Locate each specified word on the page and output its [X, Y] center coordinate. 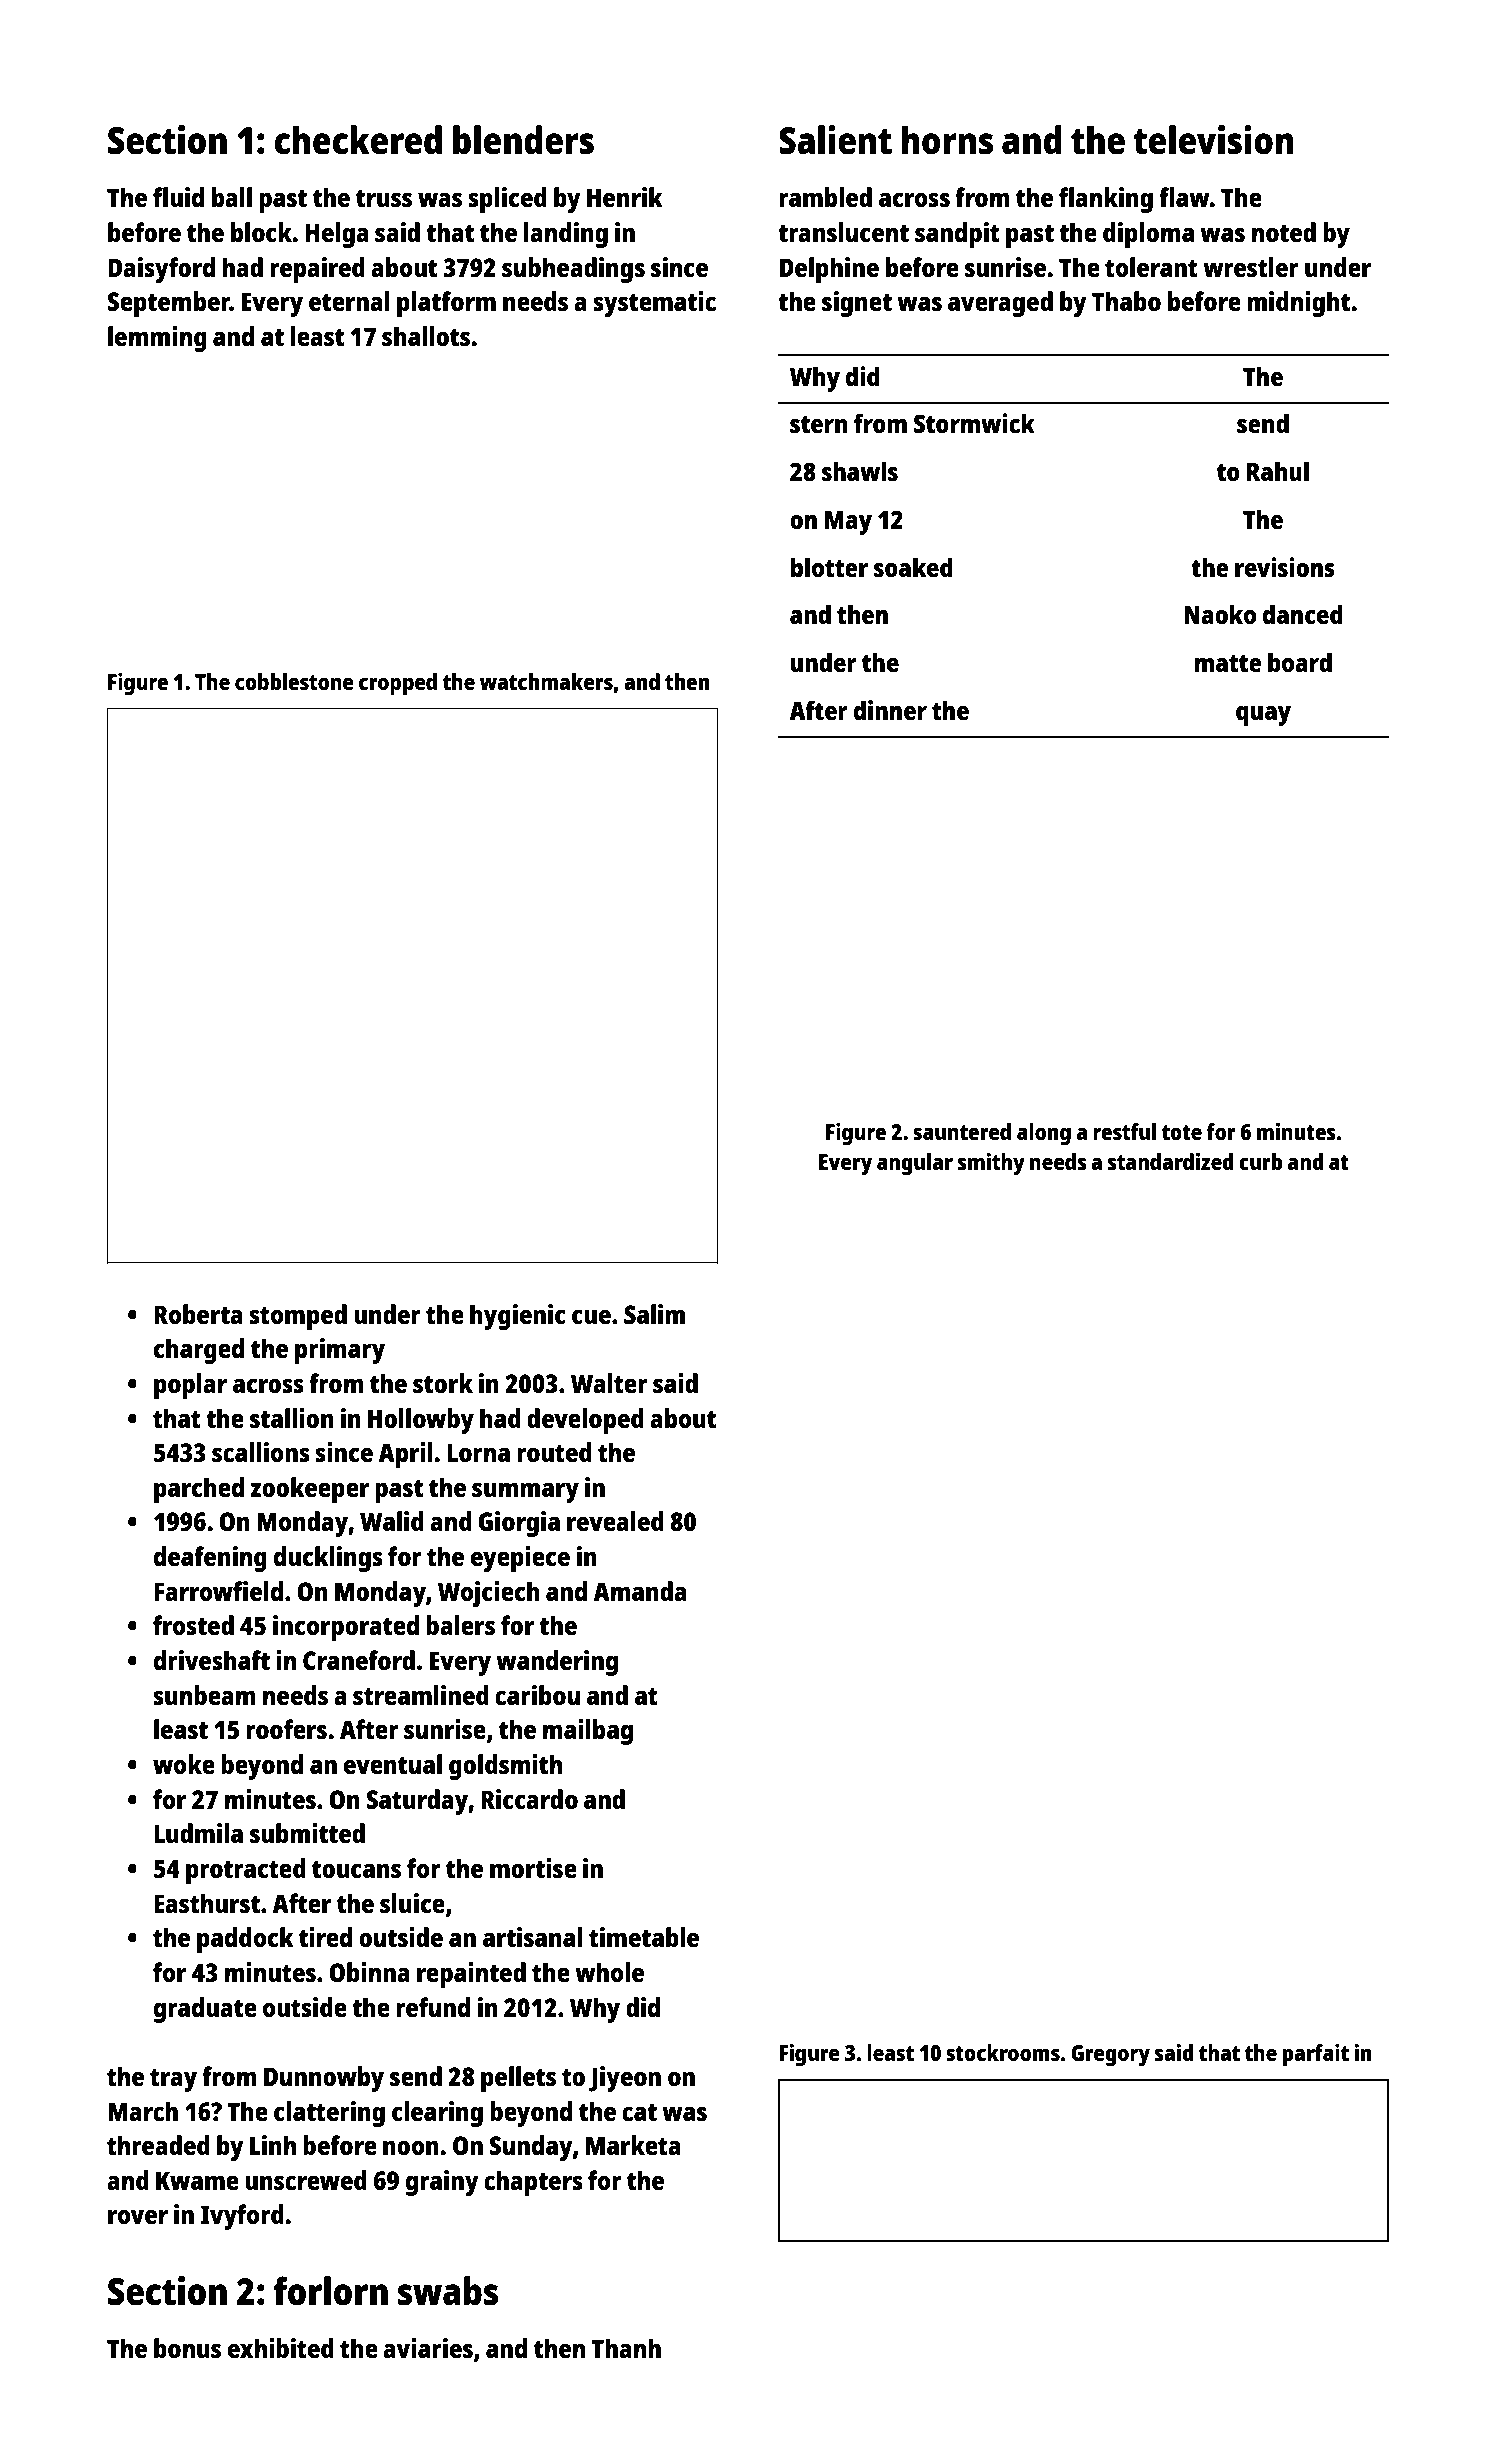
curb [1261, 1161]
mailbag [588, 1732]
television [1213, 140]
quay [1263, 716]
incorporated [346, 1628]
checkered [358, 140]
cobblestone [294, 681]
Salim [654, 1314]
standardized [1170, 1161]
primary [340, 1351]
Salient [835, 140]
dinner [890, 710]
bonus [187, 2348]
